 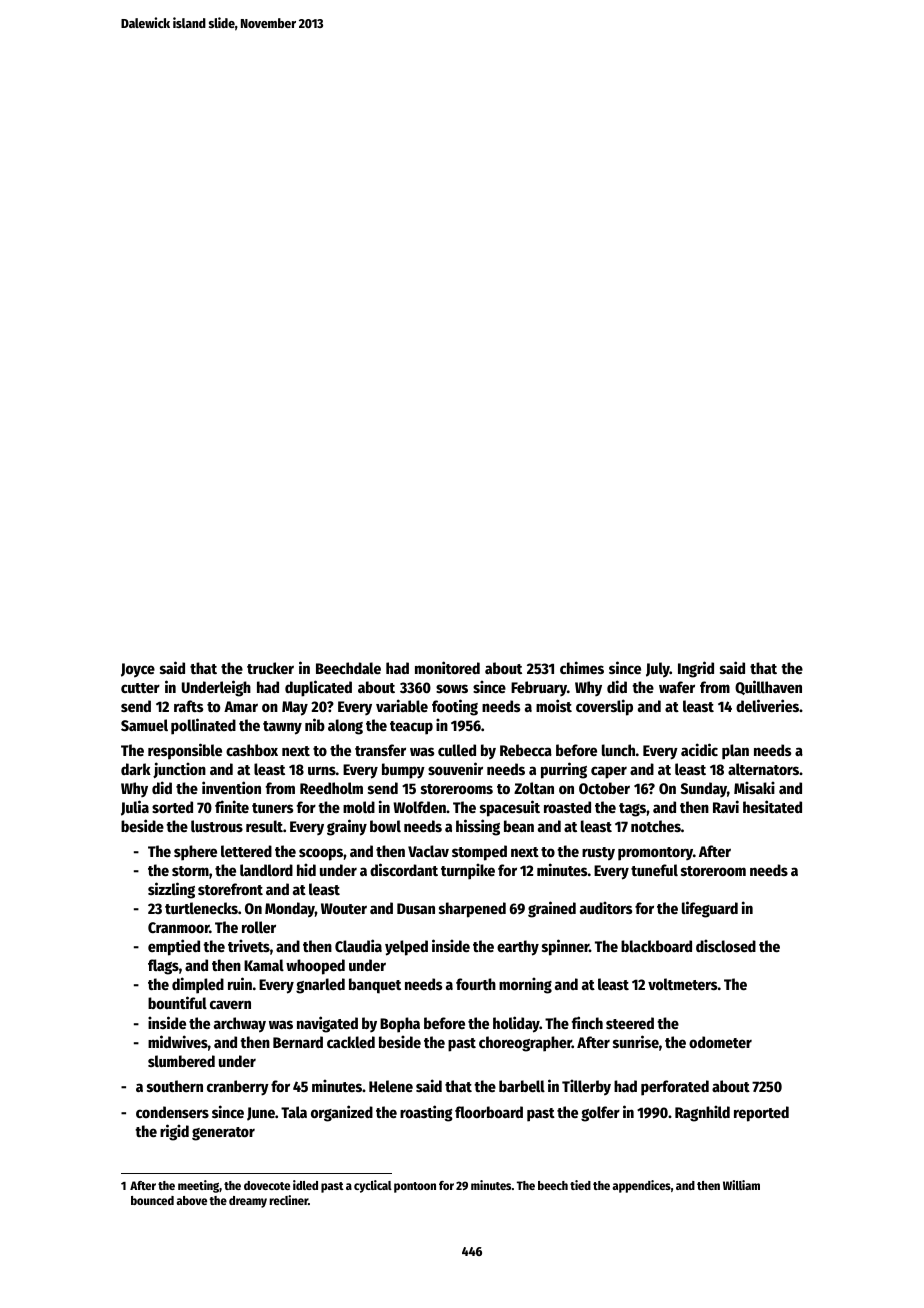 I want to click on odometer, so click(x=720, y=1042).
